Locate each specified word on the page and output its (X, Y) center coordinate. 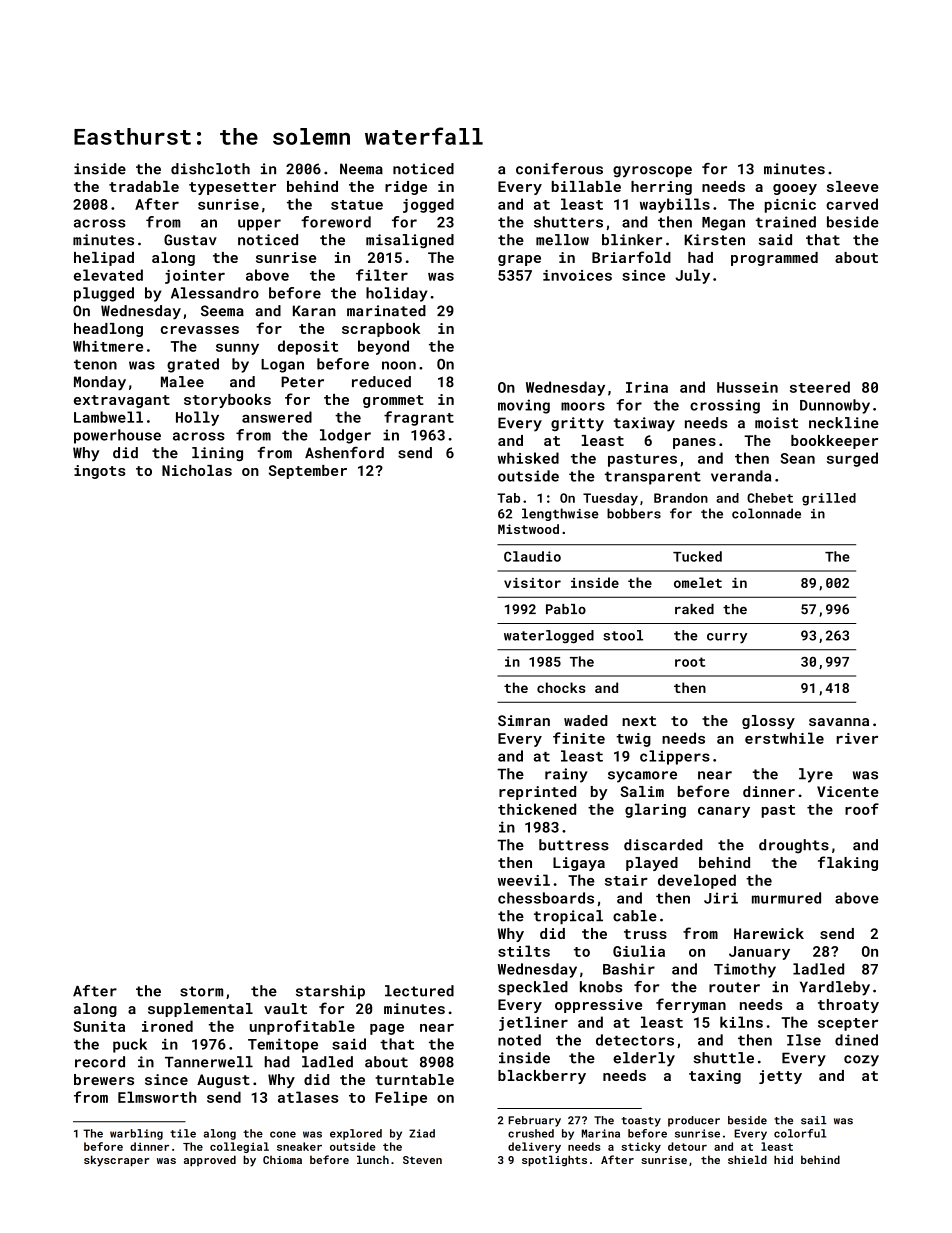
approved (210, 1160)
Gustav (190, 240)
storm (201, 991)
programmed (774, 259)
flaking (848, 863)
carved (852, 204)
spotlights (554, 1161)
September (308, 472)
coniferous (559, 169)
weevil (524, 880)
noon (399, 365)
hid (783, 1159)
